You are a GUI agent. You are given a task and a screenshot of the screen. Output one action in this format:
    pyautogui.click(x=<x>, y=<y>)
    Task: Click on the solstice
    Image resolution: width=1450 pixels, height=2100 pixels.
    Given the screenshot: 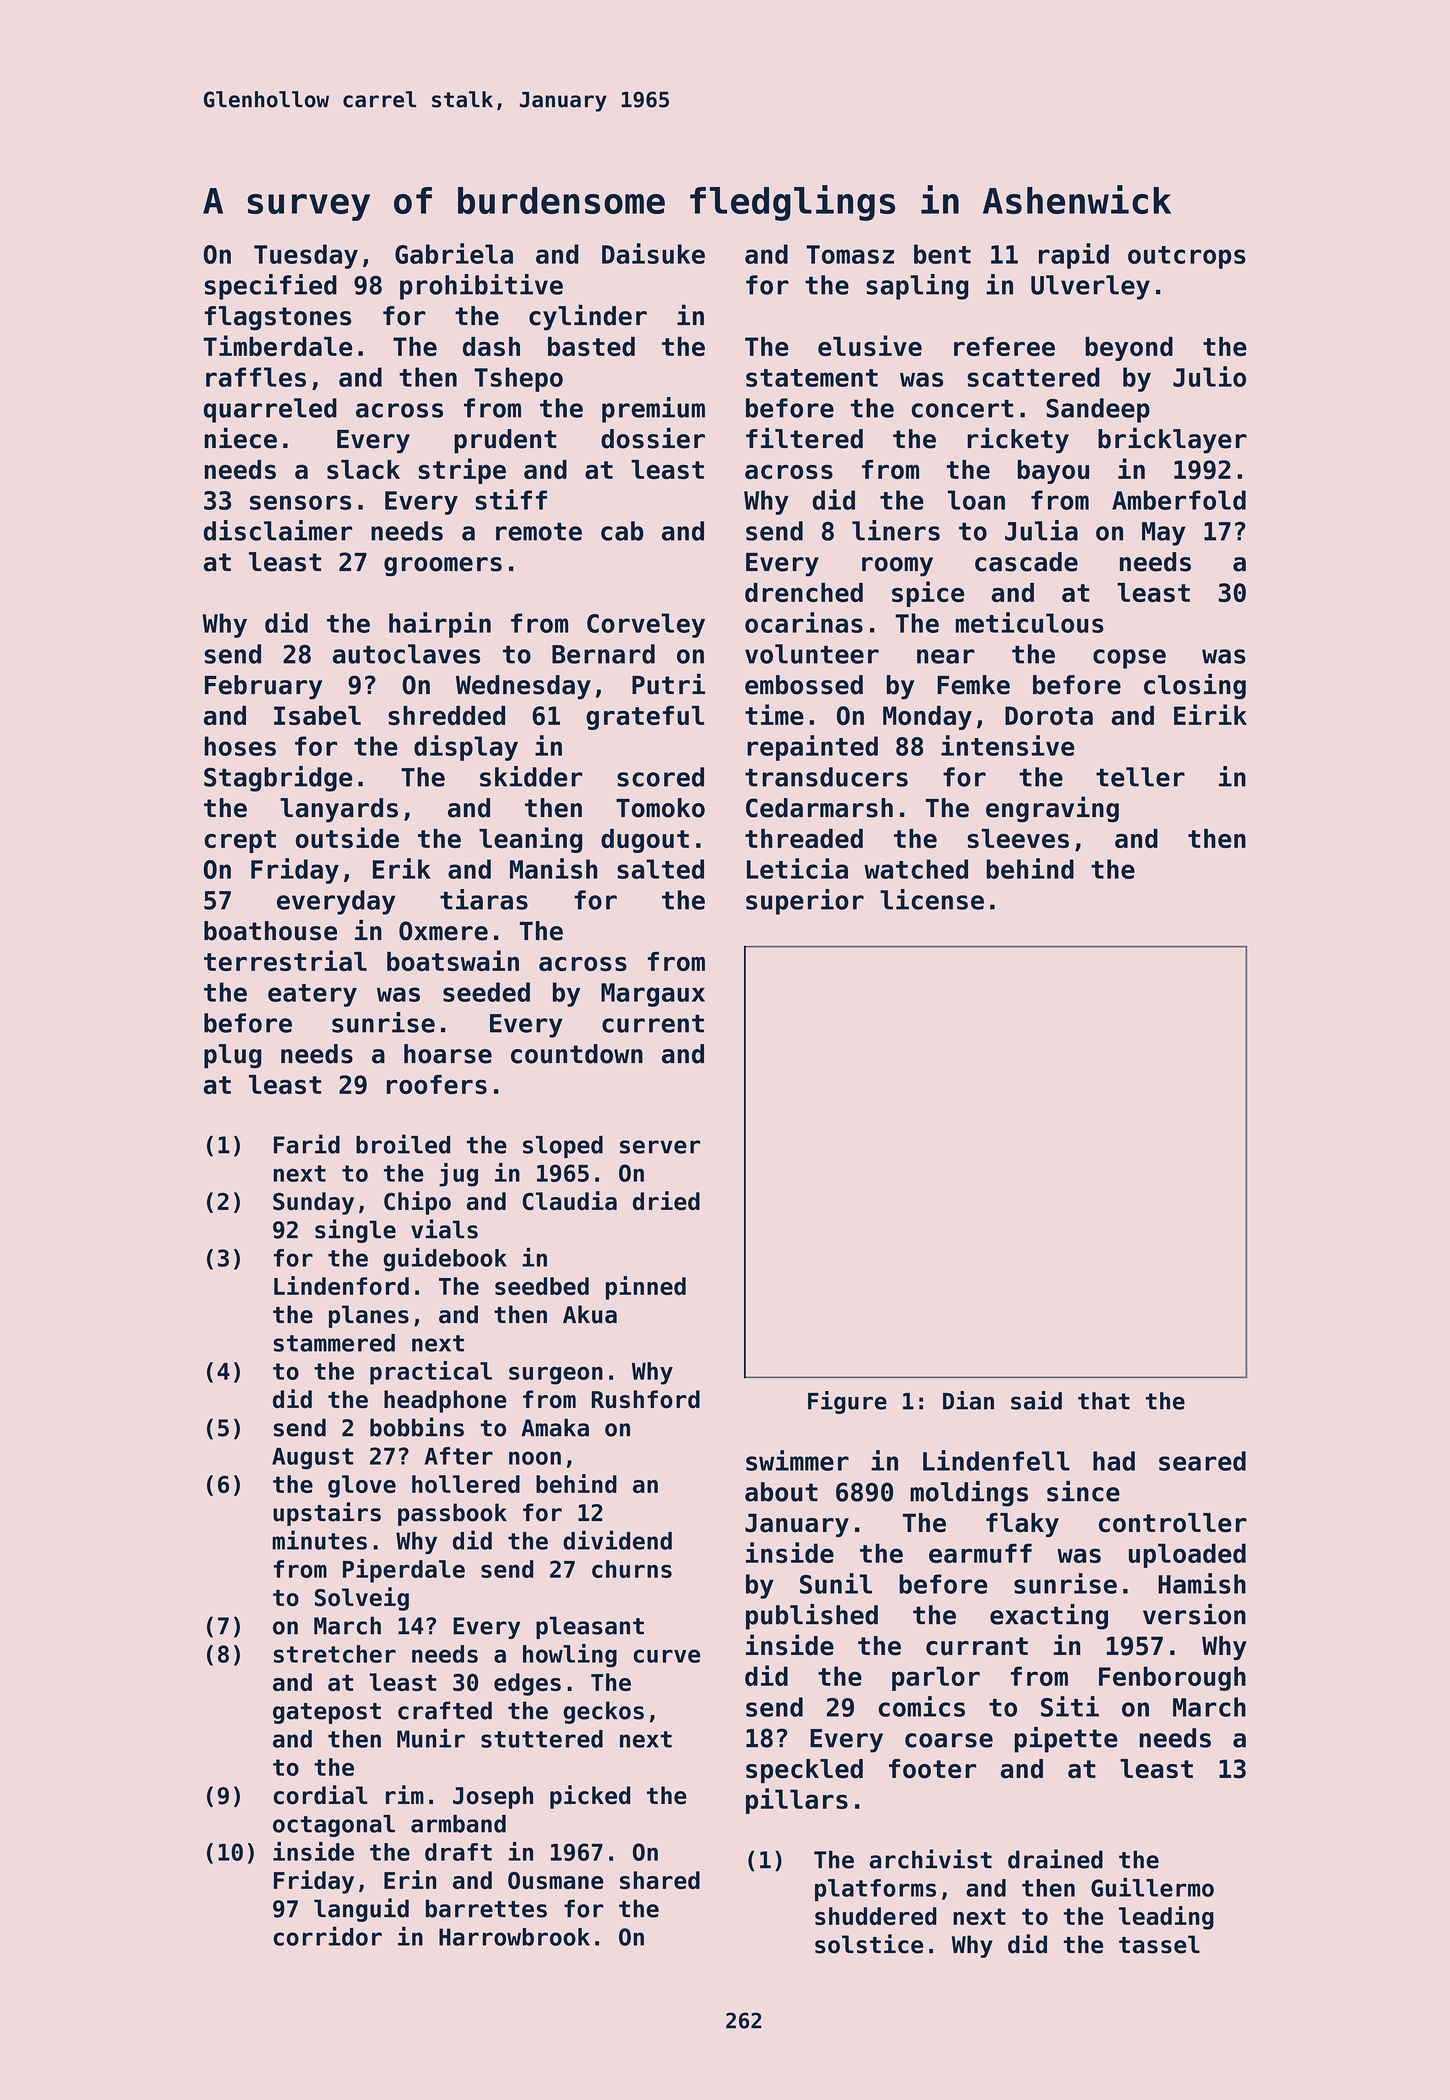 What is the action you would take?
    pyautogui.click(x=869, y=1944)
